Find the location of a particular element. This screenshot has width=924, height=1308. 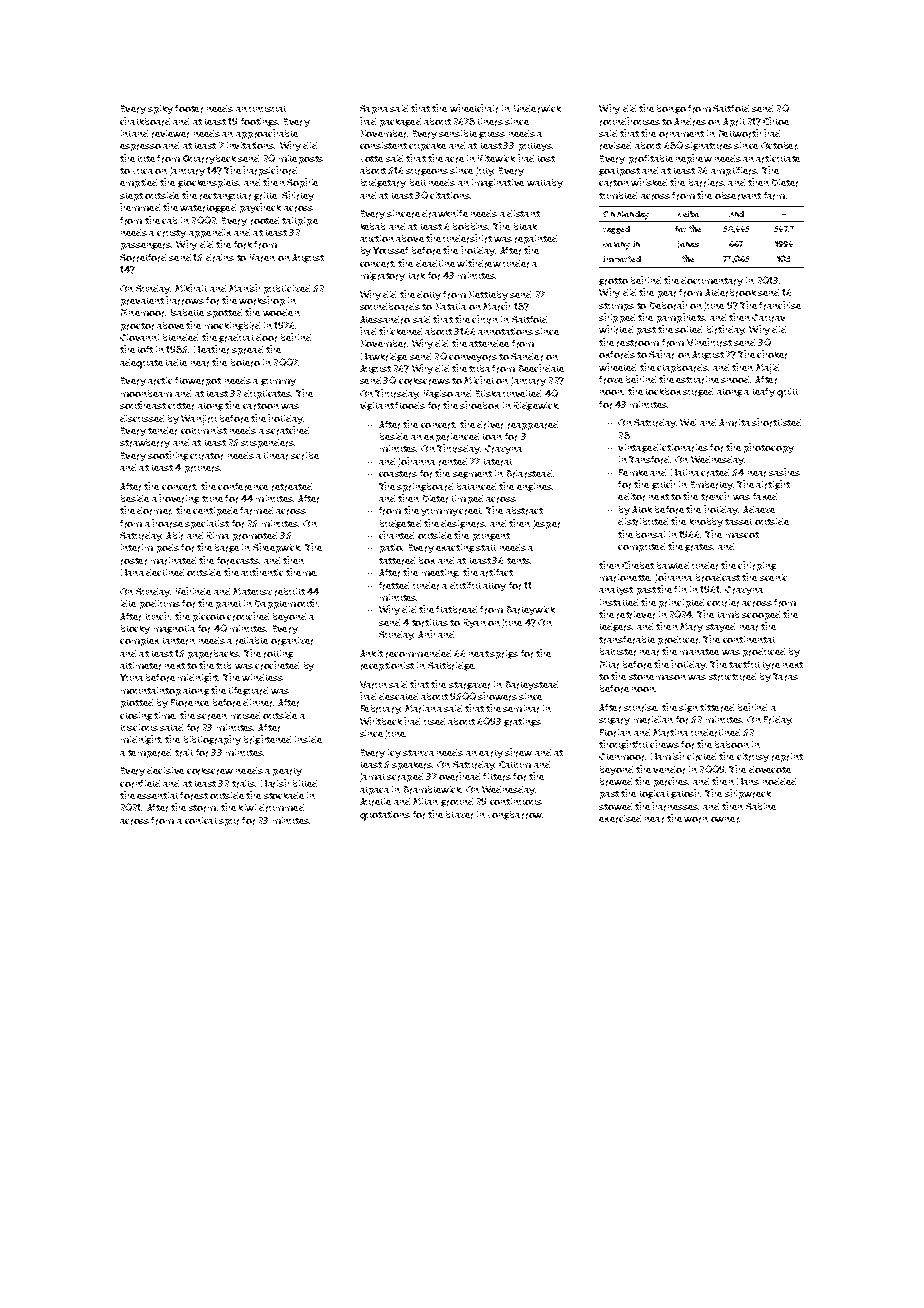

consistent is located at coordinates (383, 145).
